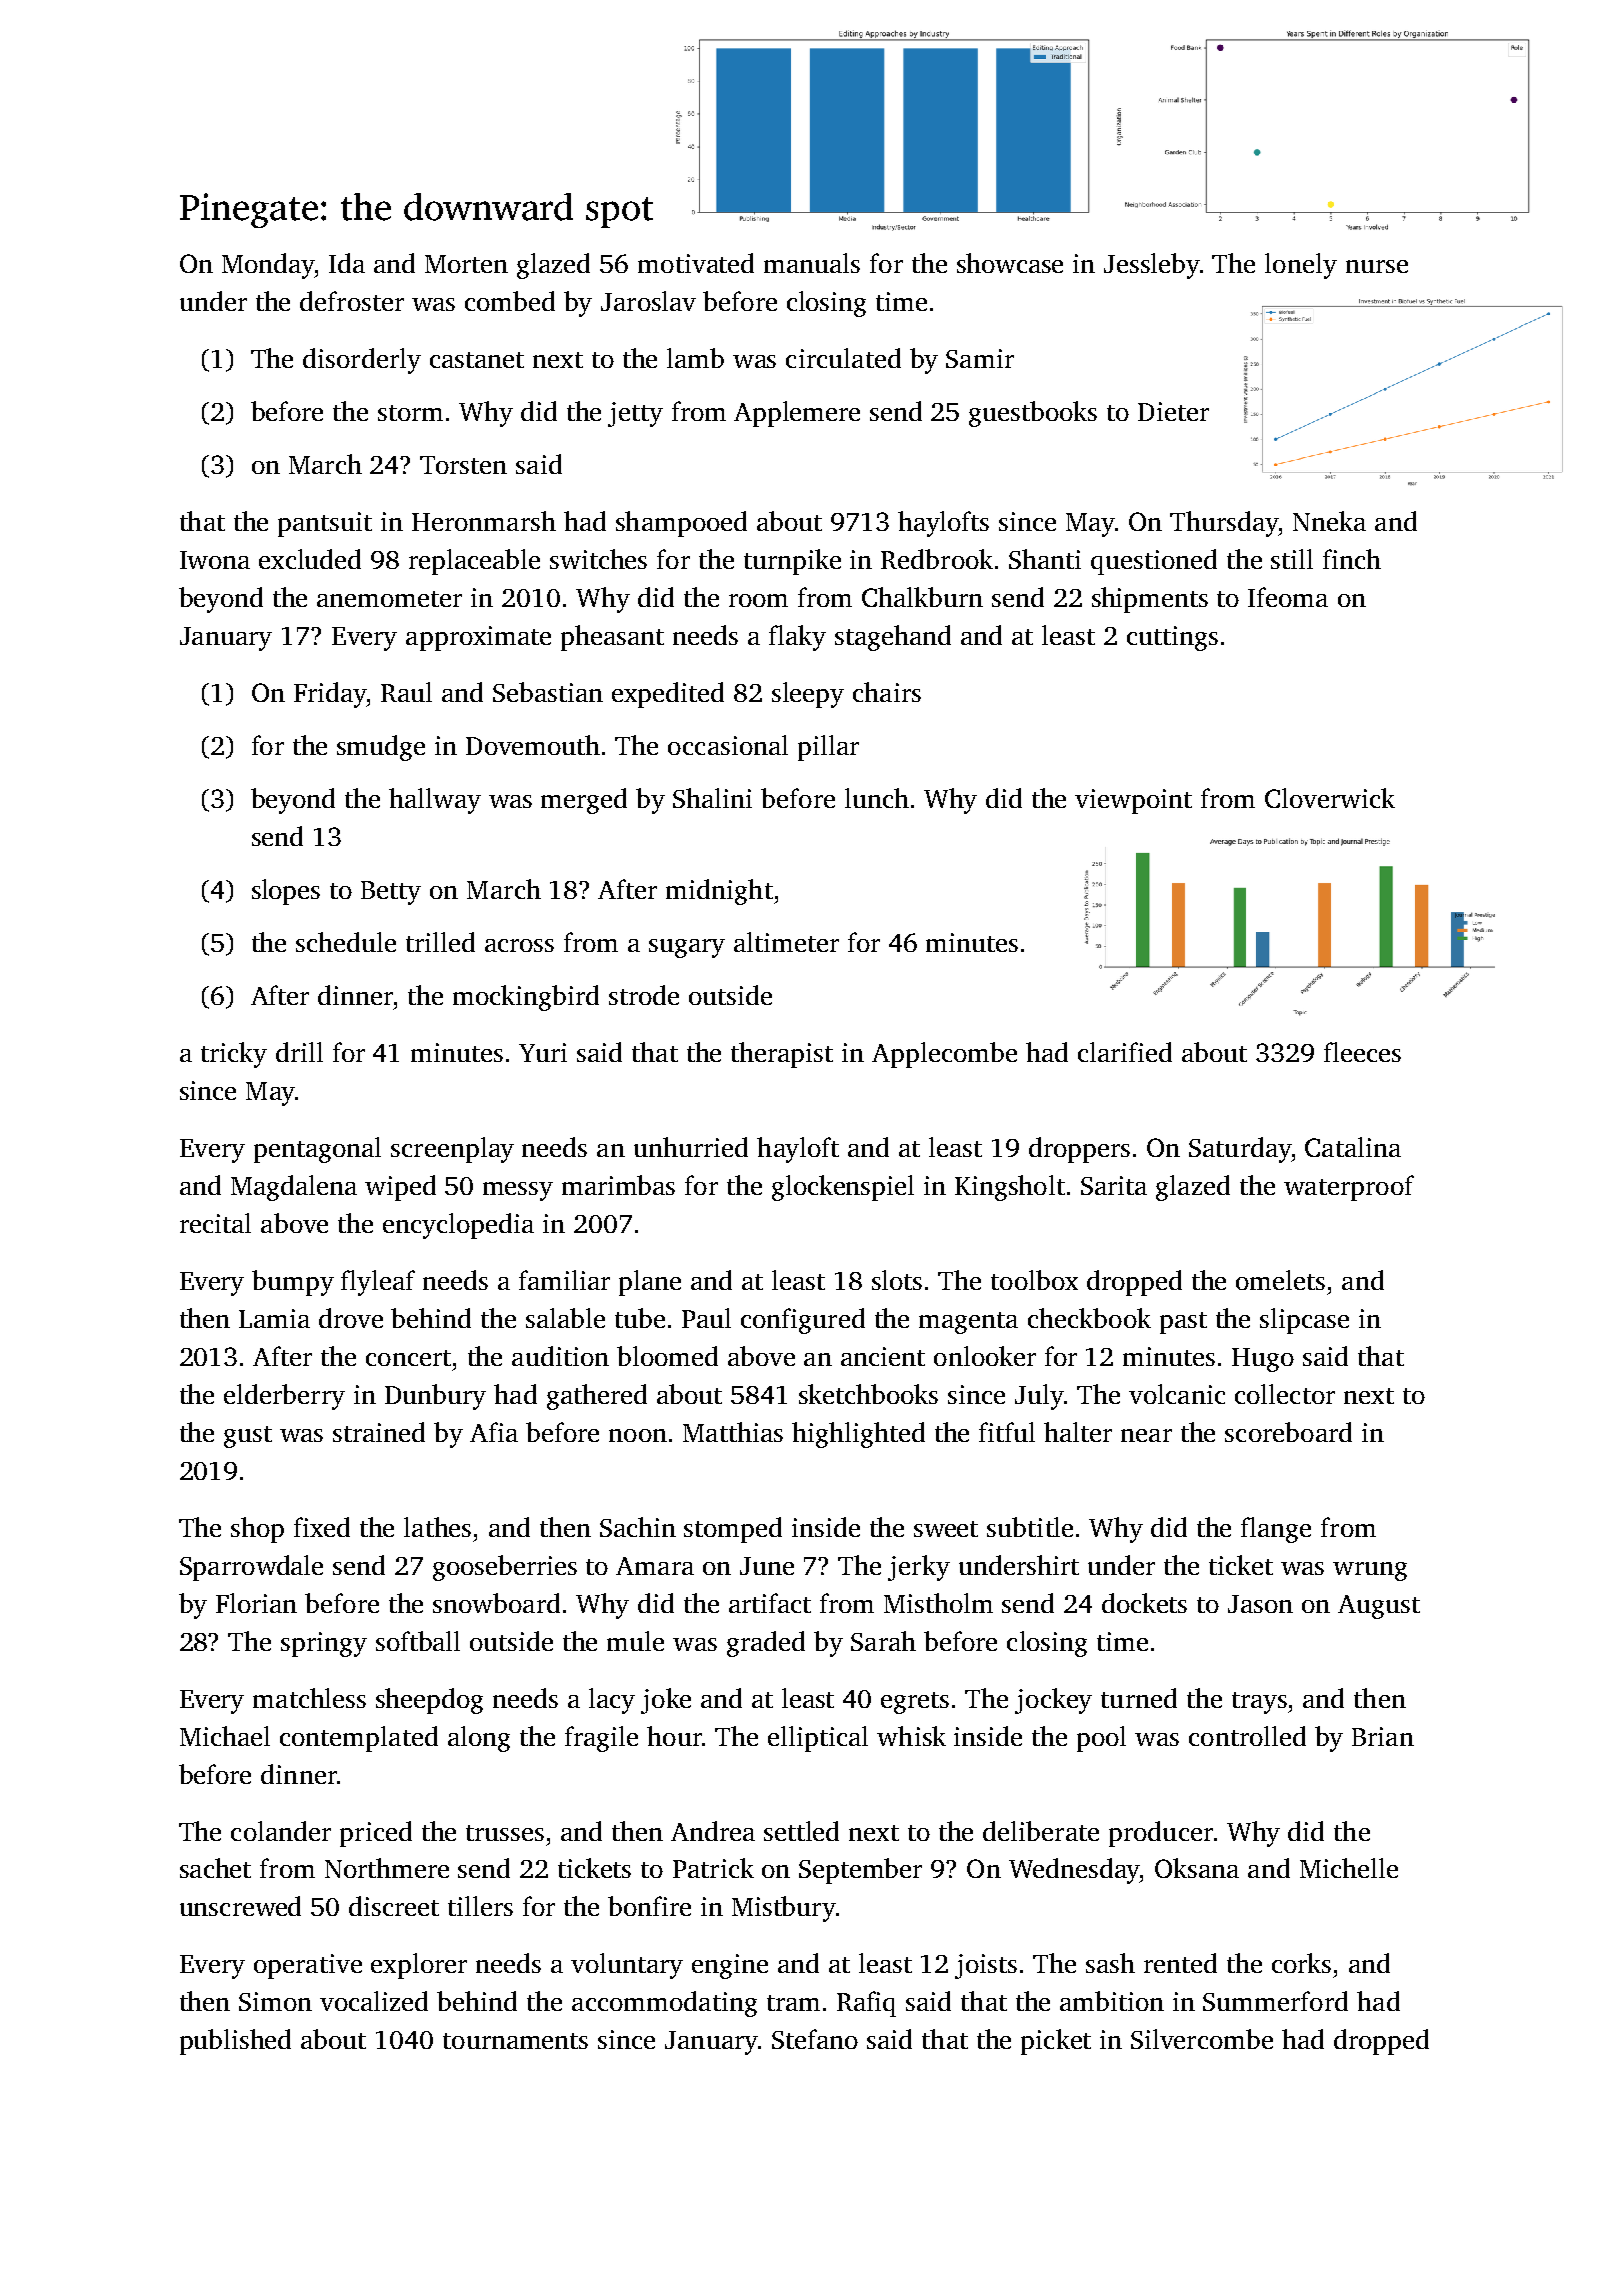  What do you see at coordinates (808, 695) in the image?
I see `sleepy` at bounding box center [808, 695].
